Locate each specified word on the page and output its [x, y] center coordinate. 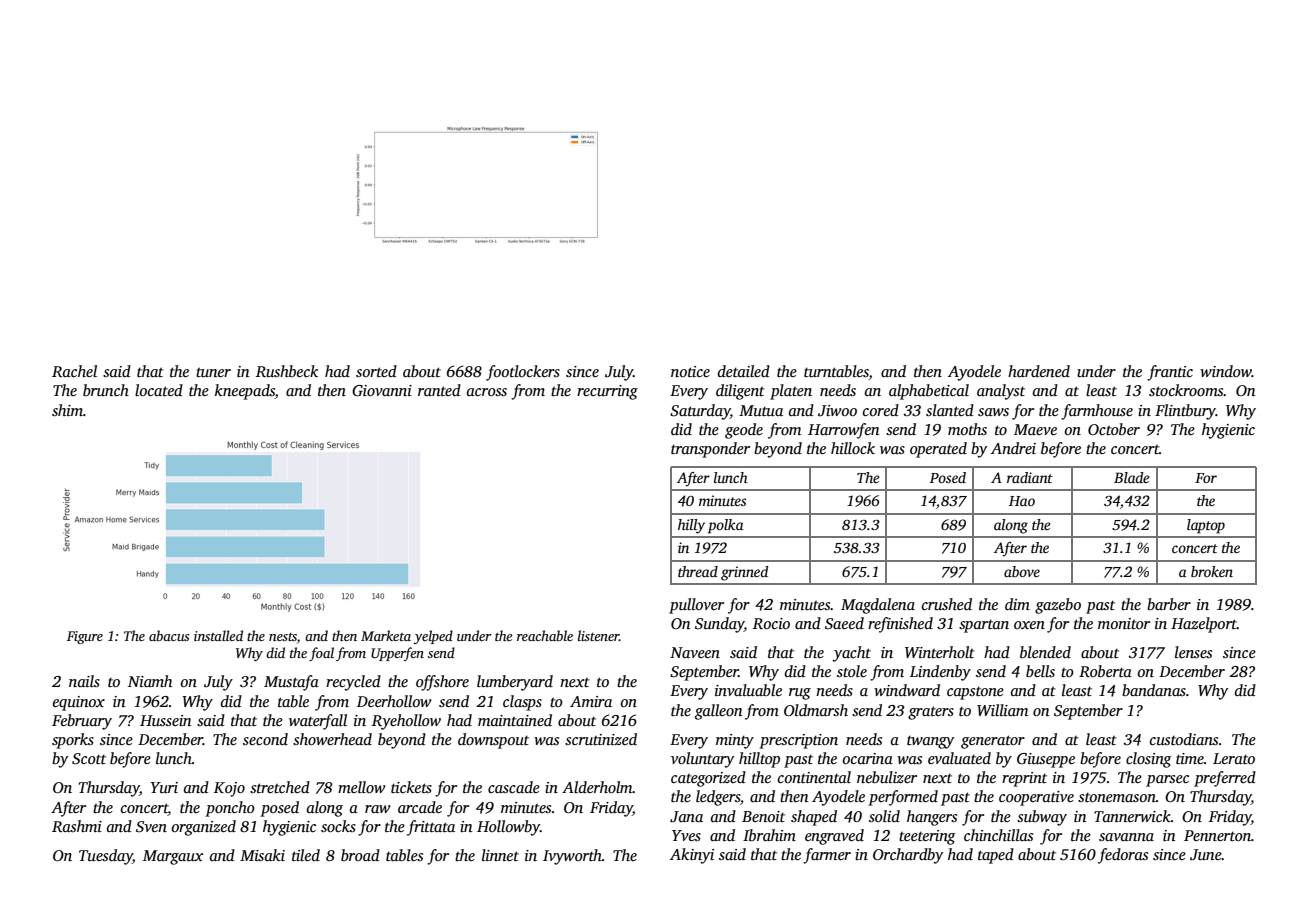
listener [598, 635]
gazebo [1058, 606]
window [1226, 371]
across [487, 392]
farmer [827, 856]
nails [84, 681]
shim [67, 410]
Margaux [173, 857]
